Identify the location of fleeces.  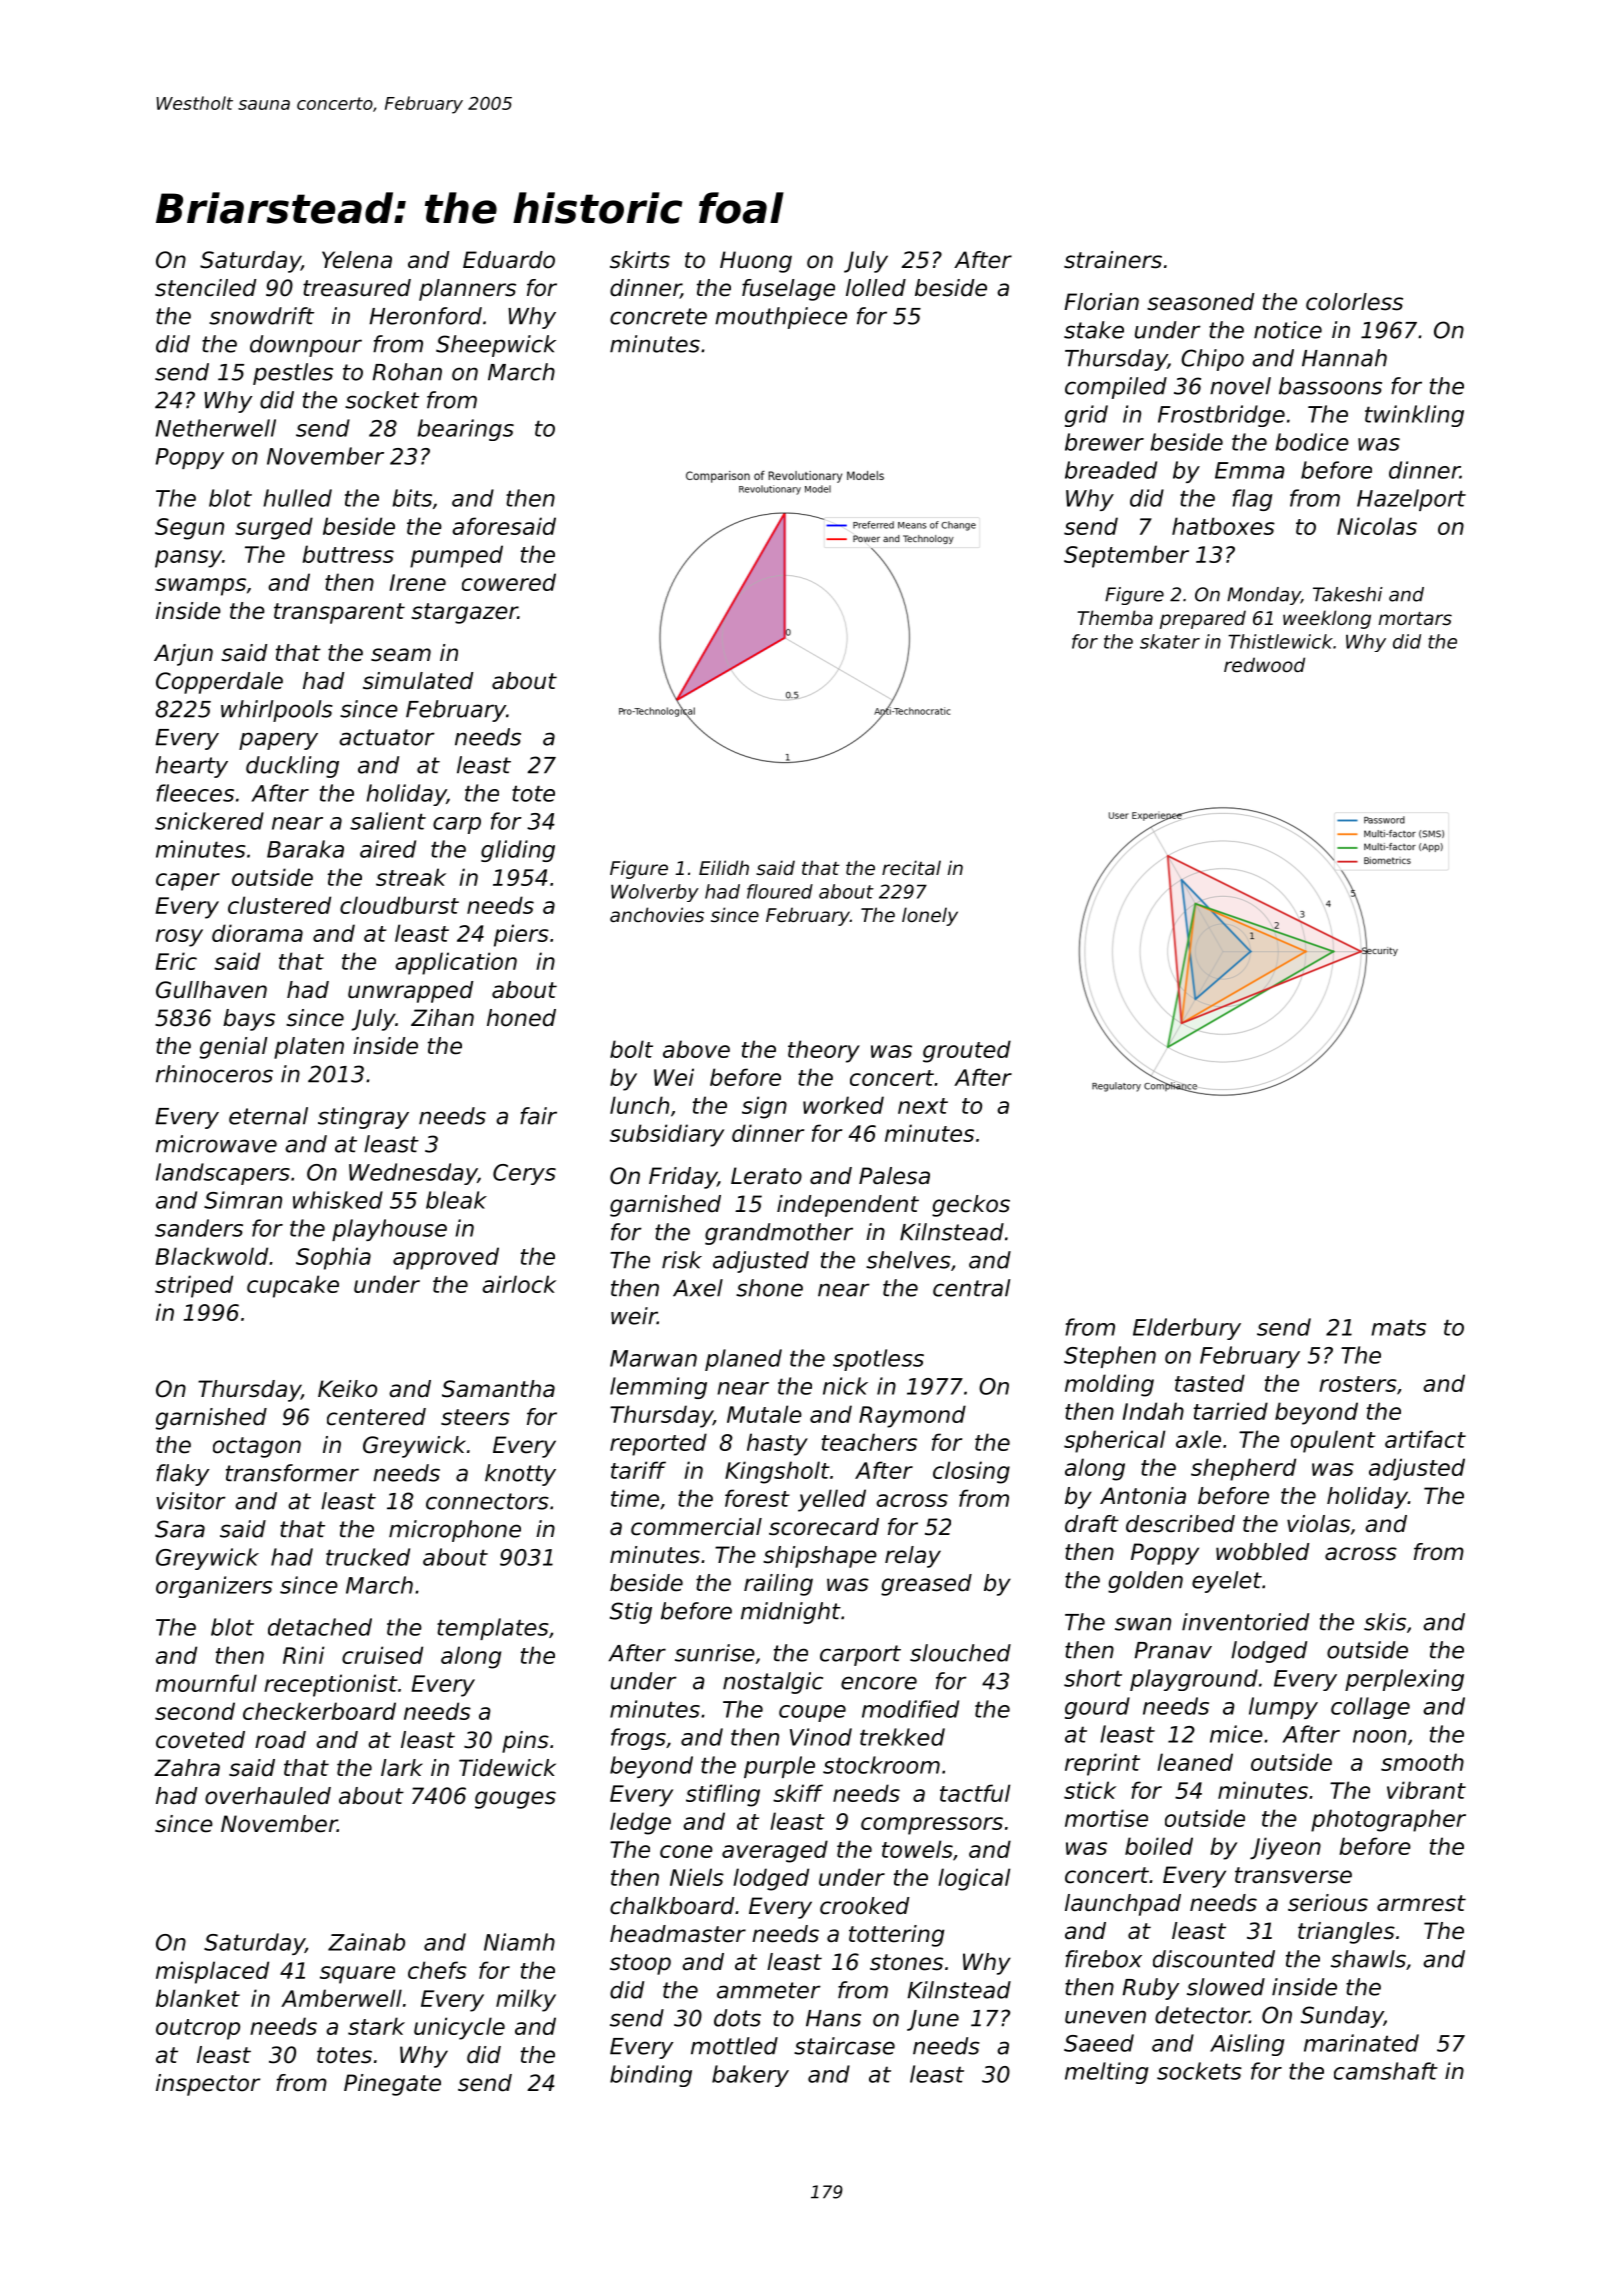
(195, 793).
